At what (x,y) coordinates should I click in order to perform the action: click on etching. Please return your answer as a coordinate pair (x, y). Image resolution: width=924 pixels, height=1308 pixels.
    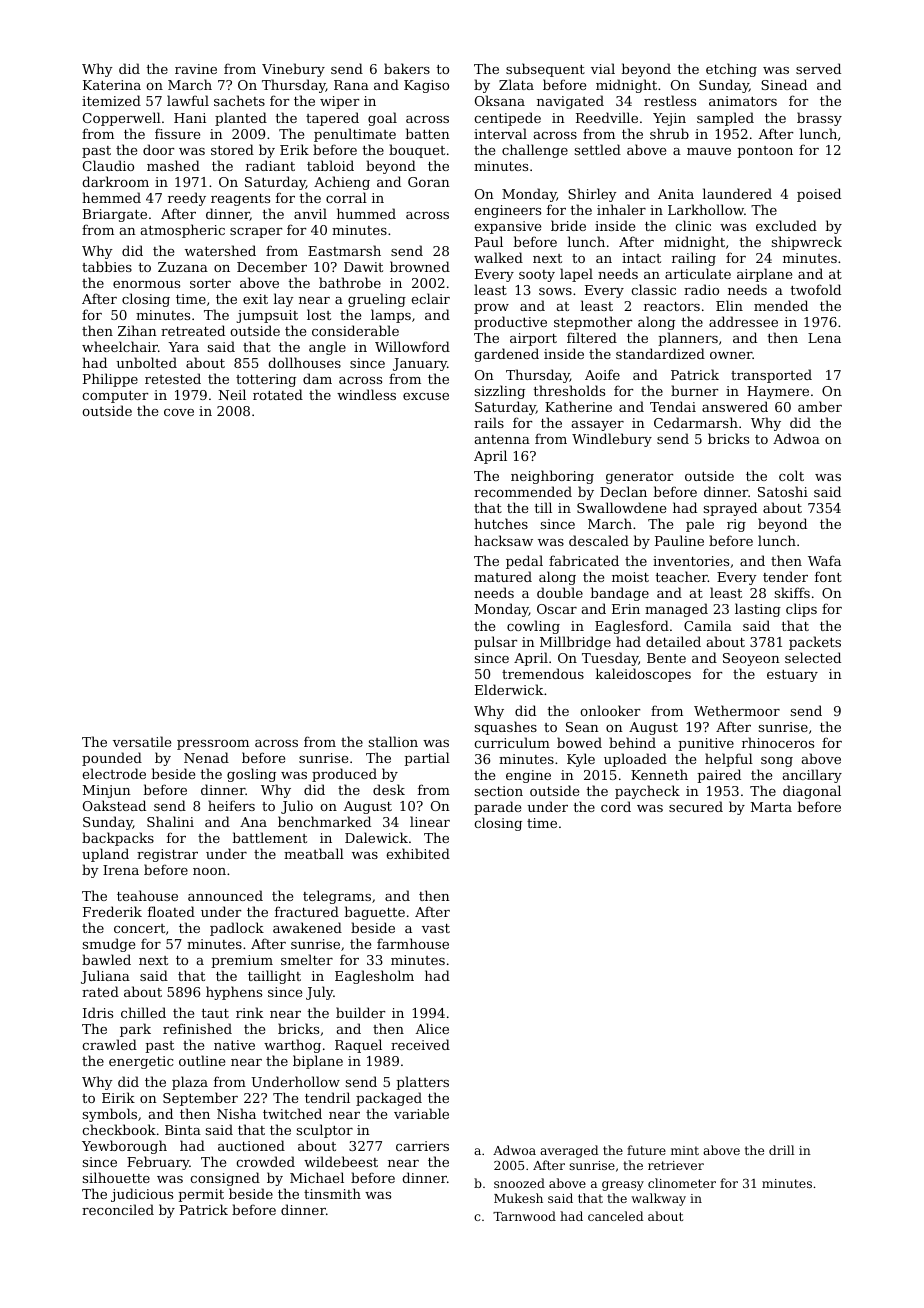
    Looking at the image, I should click on (731, 70).
